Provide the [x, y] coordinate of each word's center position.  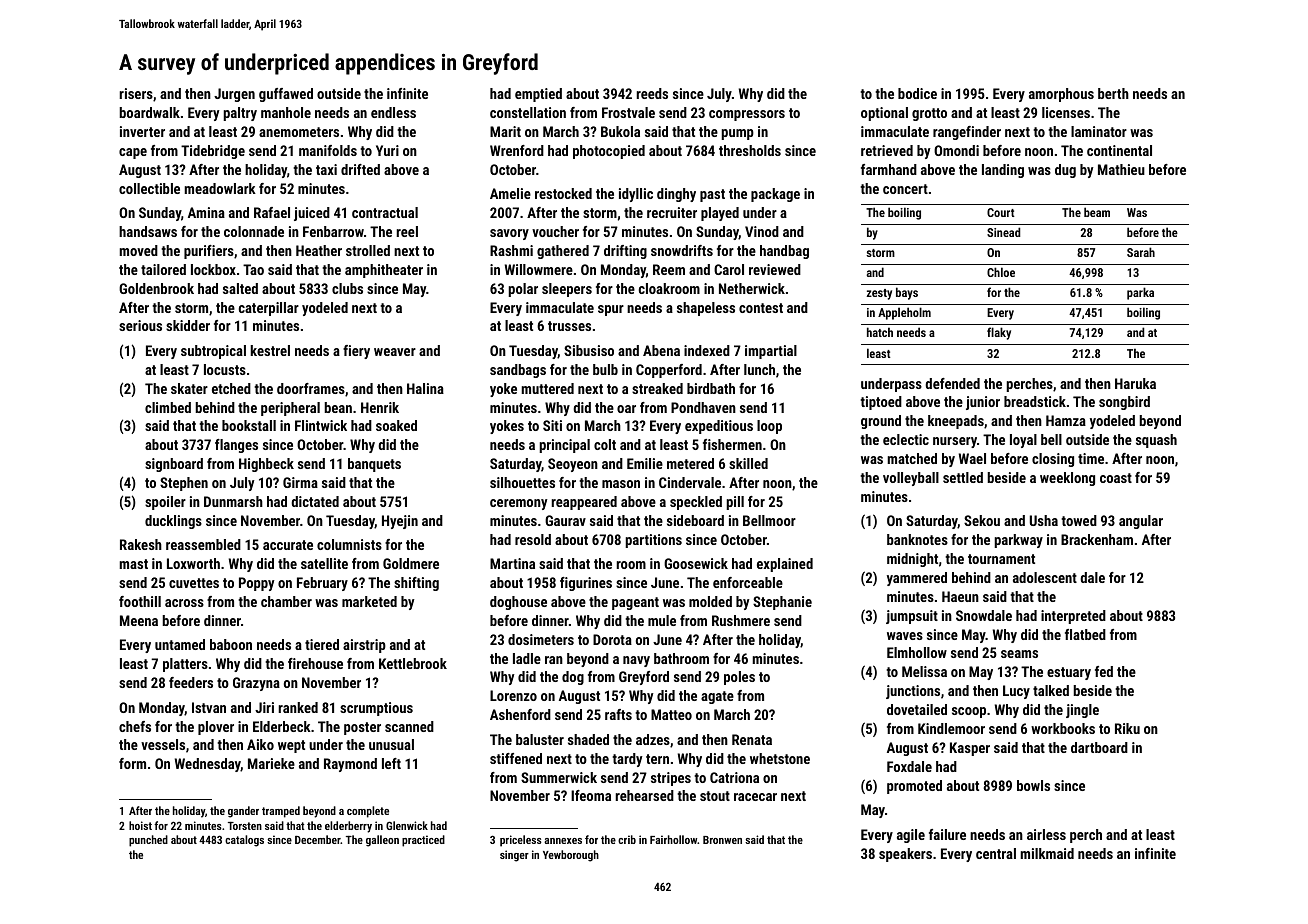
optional [884, 114]
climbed [168, 407]
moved [138, 250]
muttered [547, 388]
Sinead [1004, 232]
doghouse [518, 603]
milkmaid [1047, 853]
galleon [382, 841]
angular [1141, 522]
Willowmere [539, 269]
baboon [231, 644]
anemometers [299, 132]
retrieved [887, 150]
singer [514, 856]
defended [952, 383]
